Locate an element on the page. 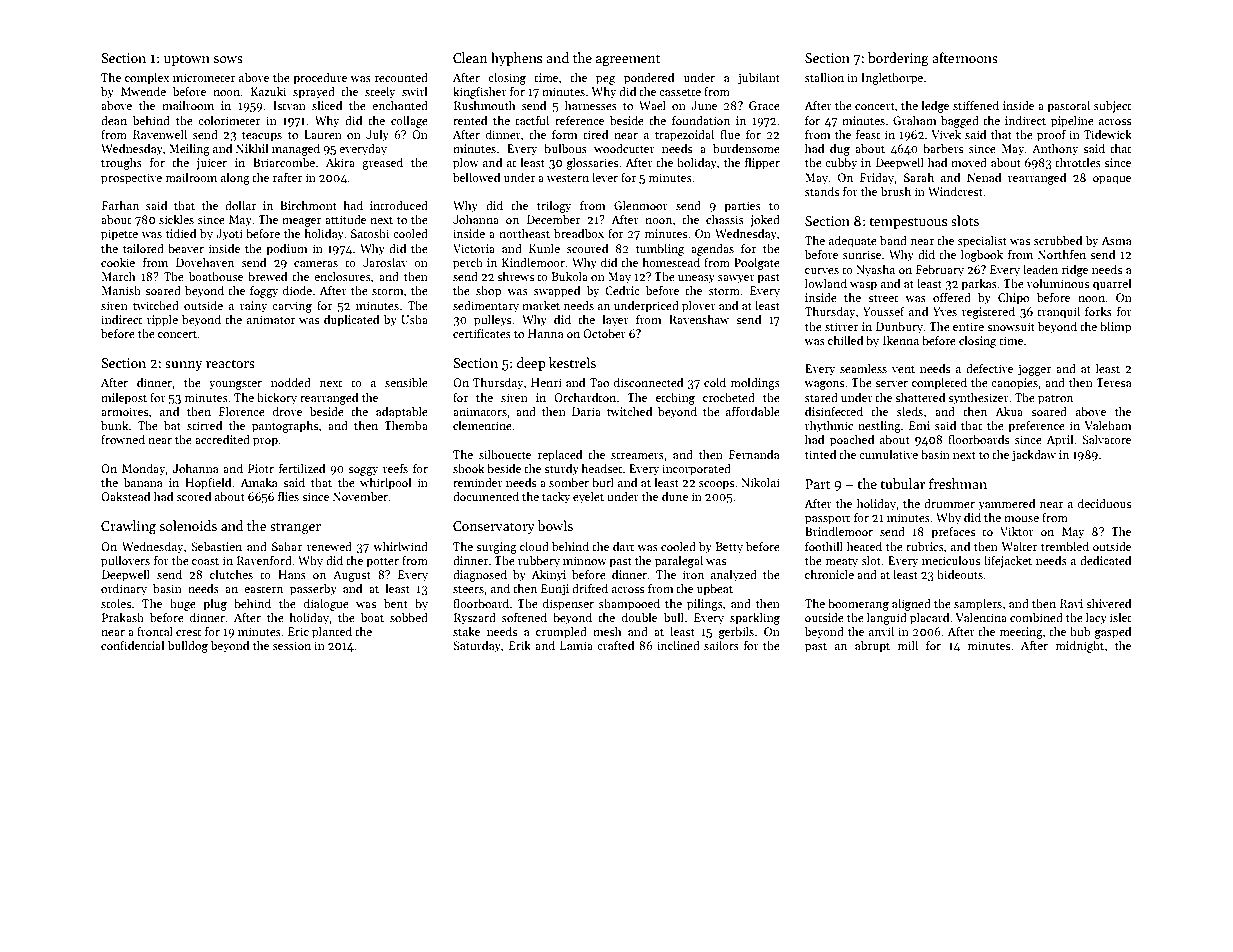 The image size is (1233, 952). flipper is located at coordinates (762, 163).
